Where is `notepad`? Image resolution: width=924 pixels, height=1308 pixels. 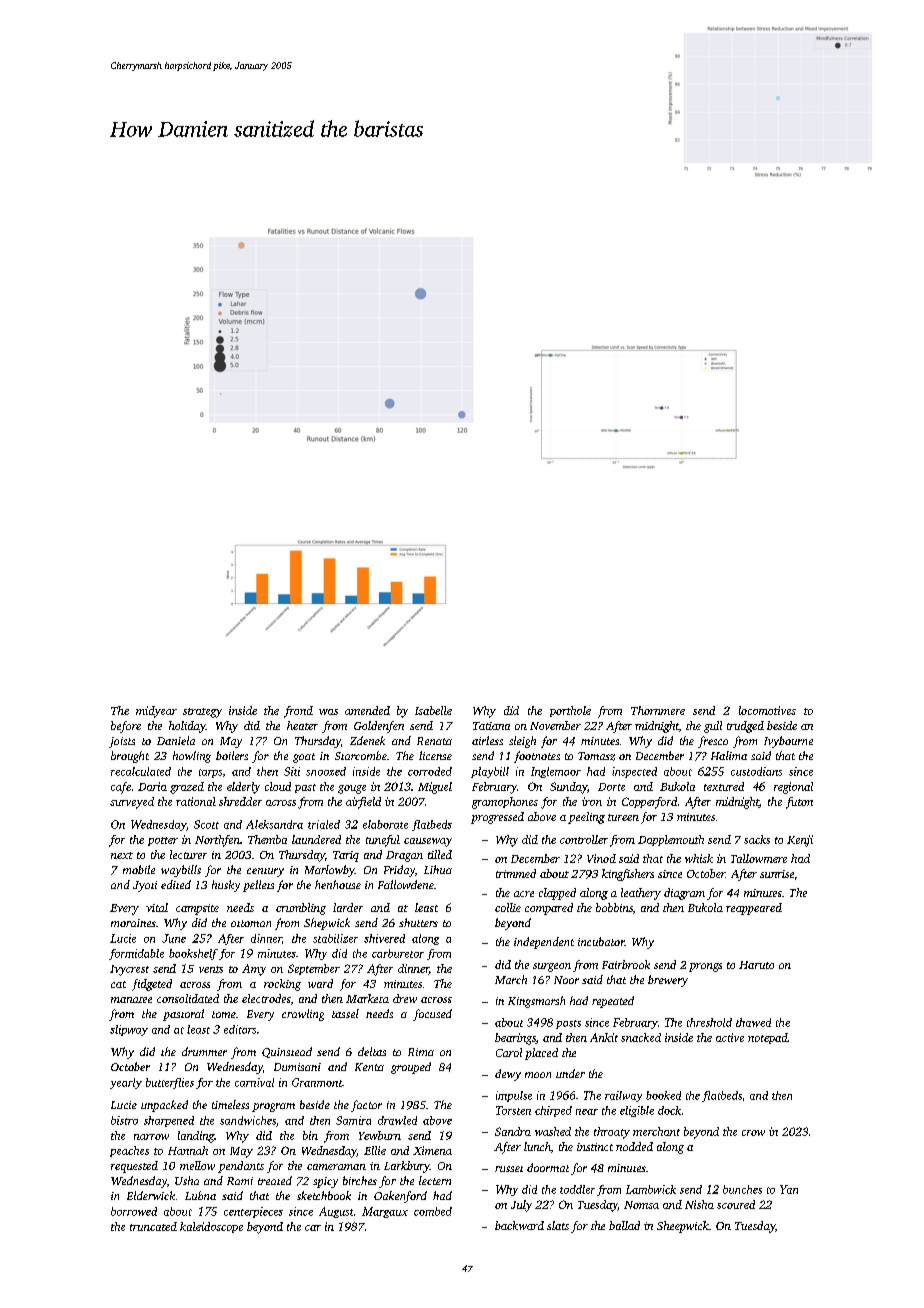 notepad is located at coordinates (768, 1038).
